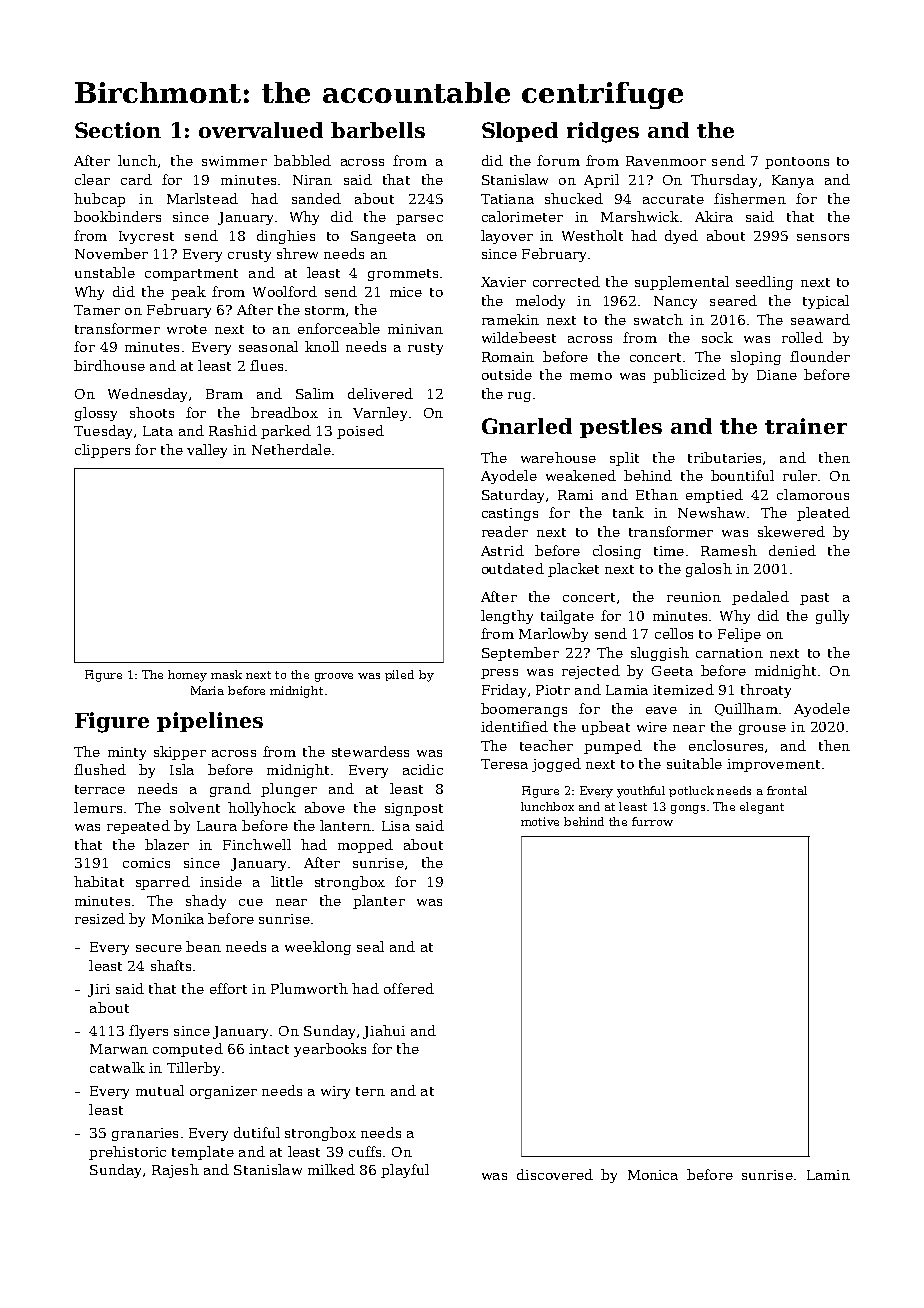  What do you see at coordinates (507, 199) in the screenshot?
I see `Tatiana` at bounding box center [507, 199].
